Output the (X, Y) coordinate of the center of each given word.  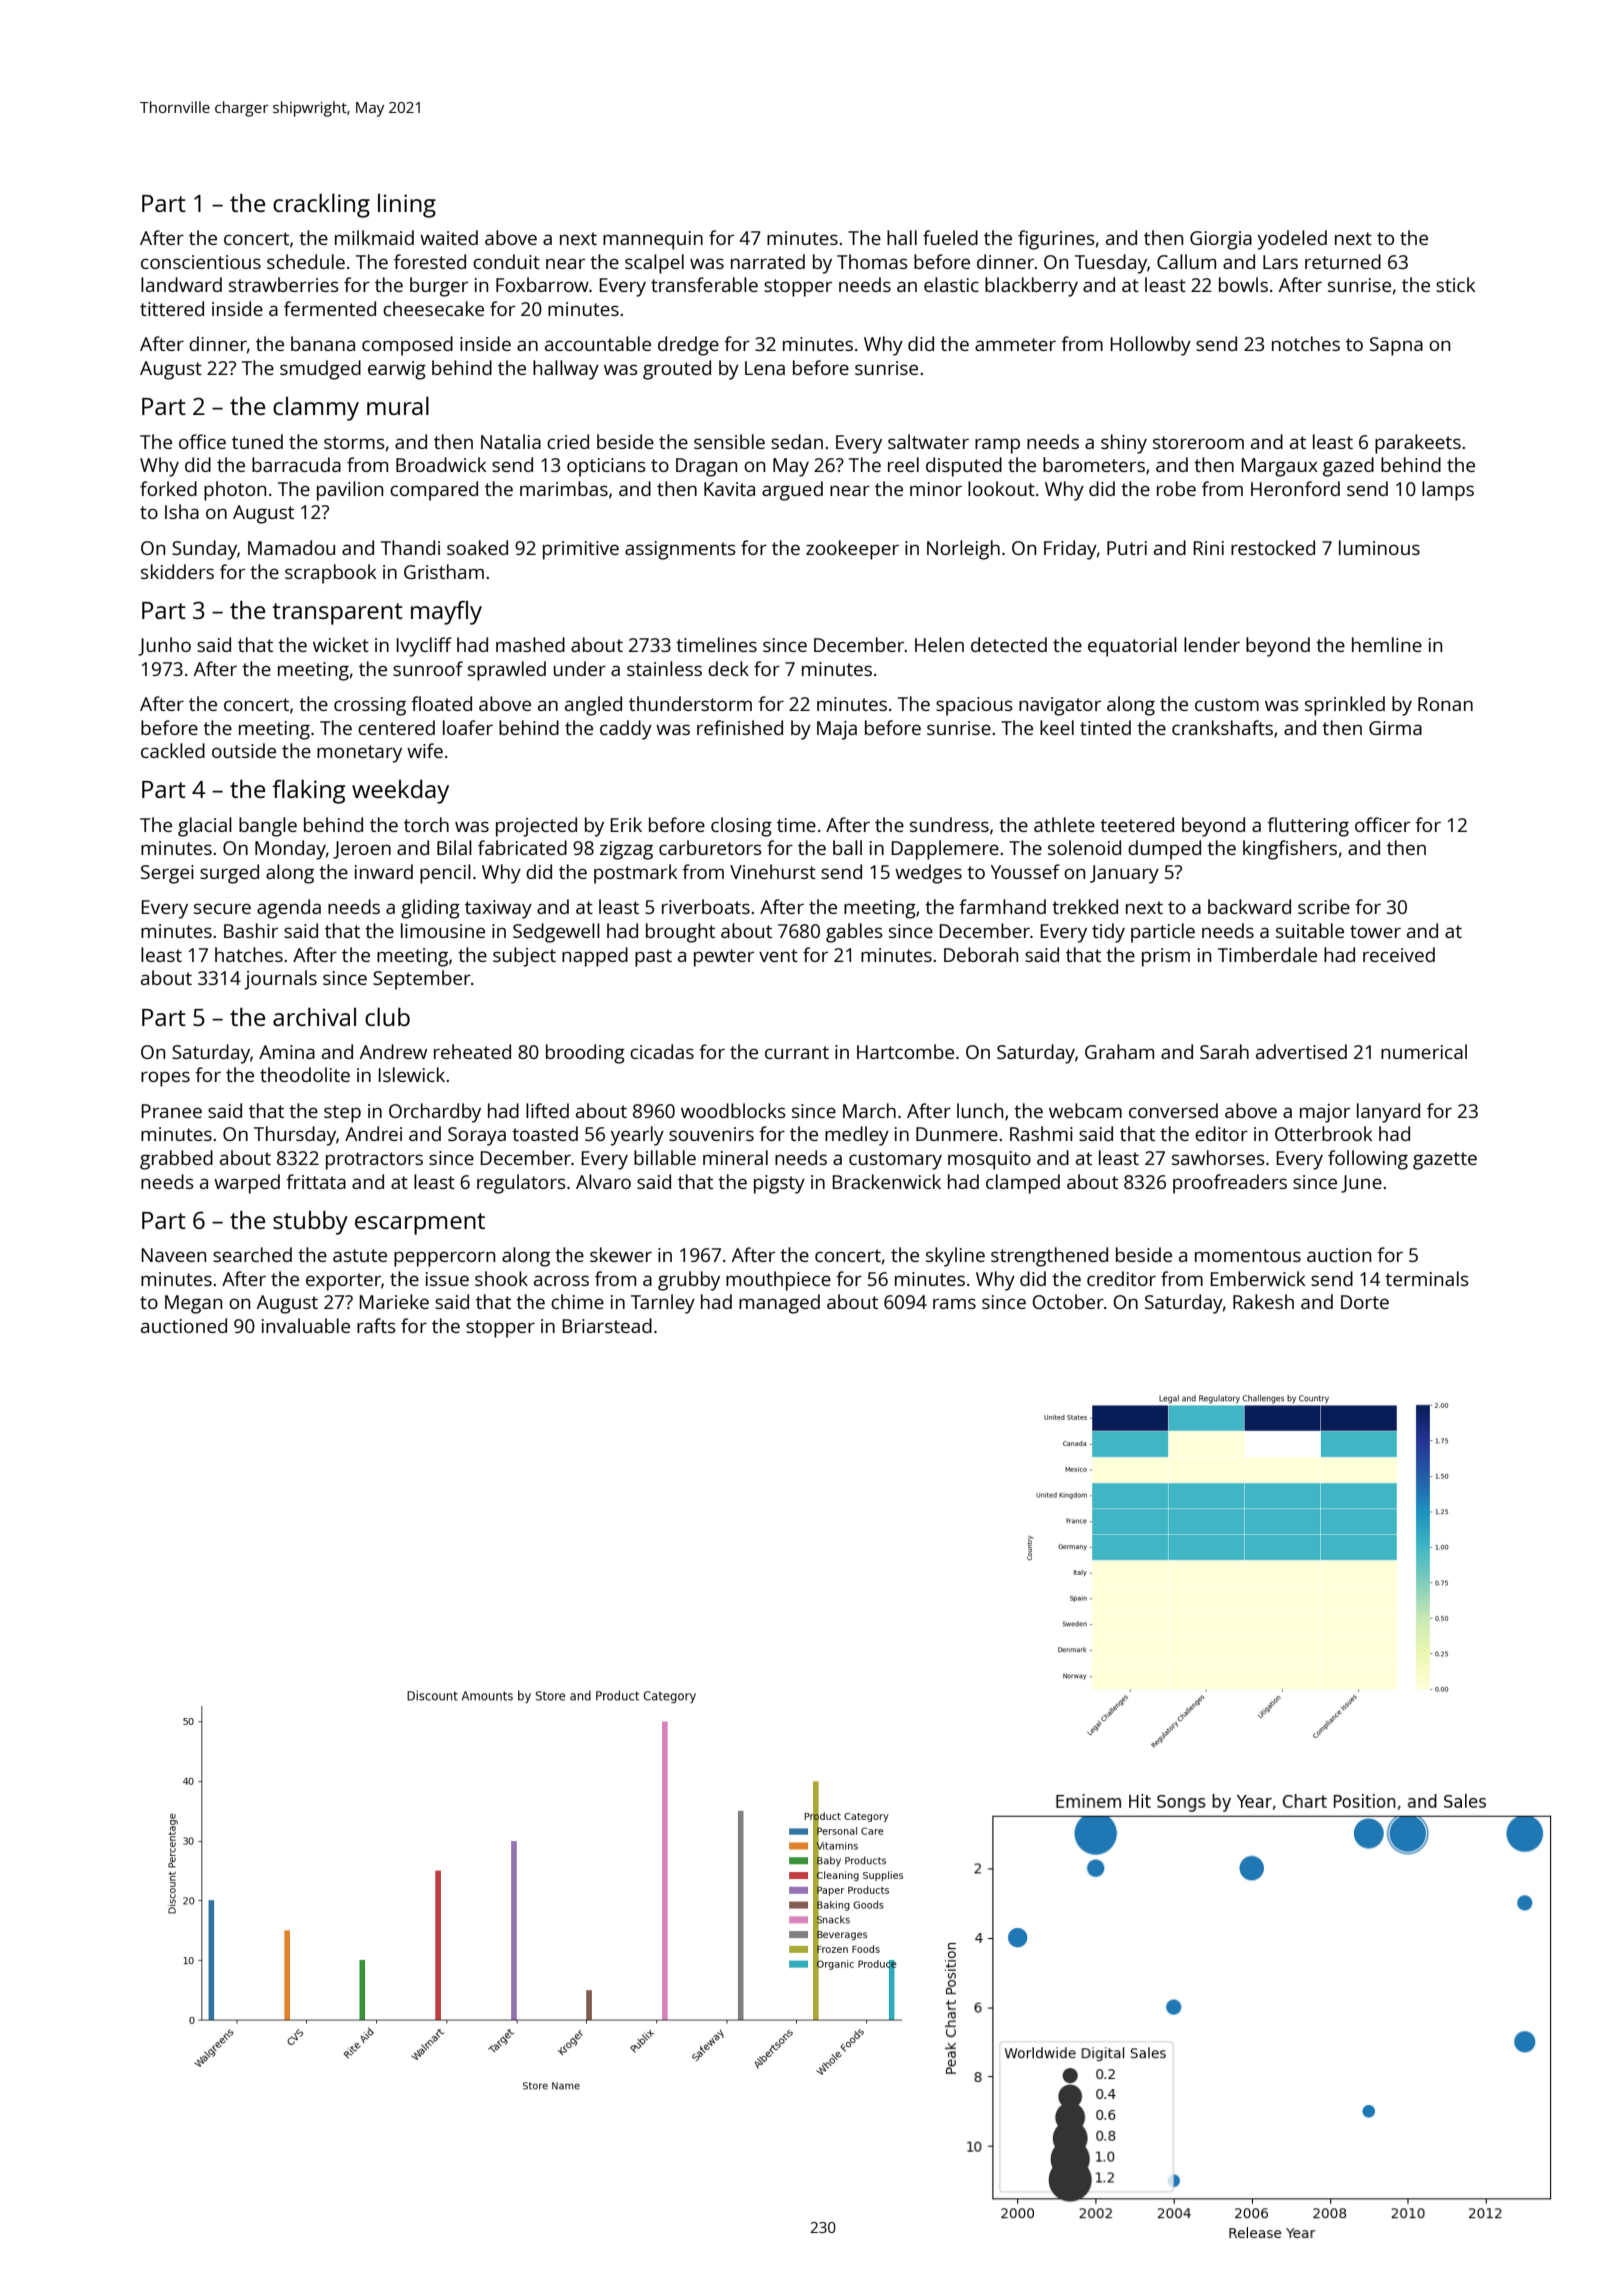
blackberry (1031, 287)
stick (1456, 284)
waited (449, 237)
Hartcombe (905, 1051)
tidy (1108, 933)
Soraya (477, 1136)
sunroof (428, 668)
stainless (664, 668)
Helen (939, 644)
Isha (182, 511)
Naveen (174, 1255)
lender (1212, 644)
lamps (1448, 491)
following (1368, 1160)
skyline (955, 1257)
